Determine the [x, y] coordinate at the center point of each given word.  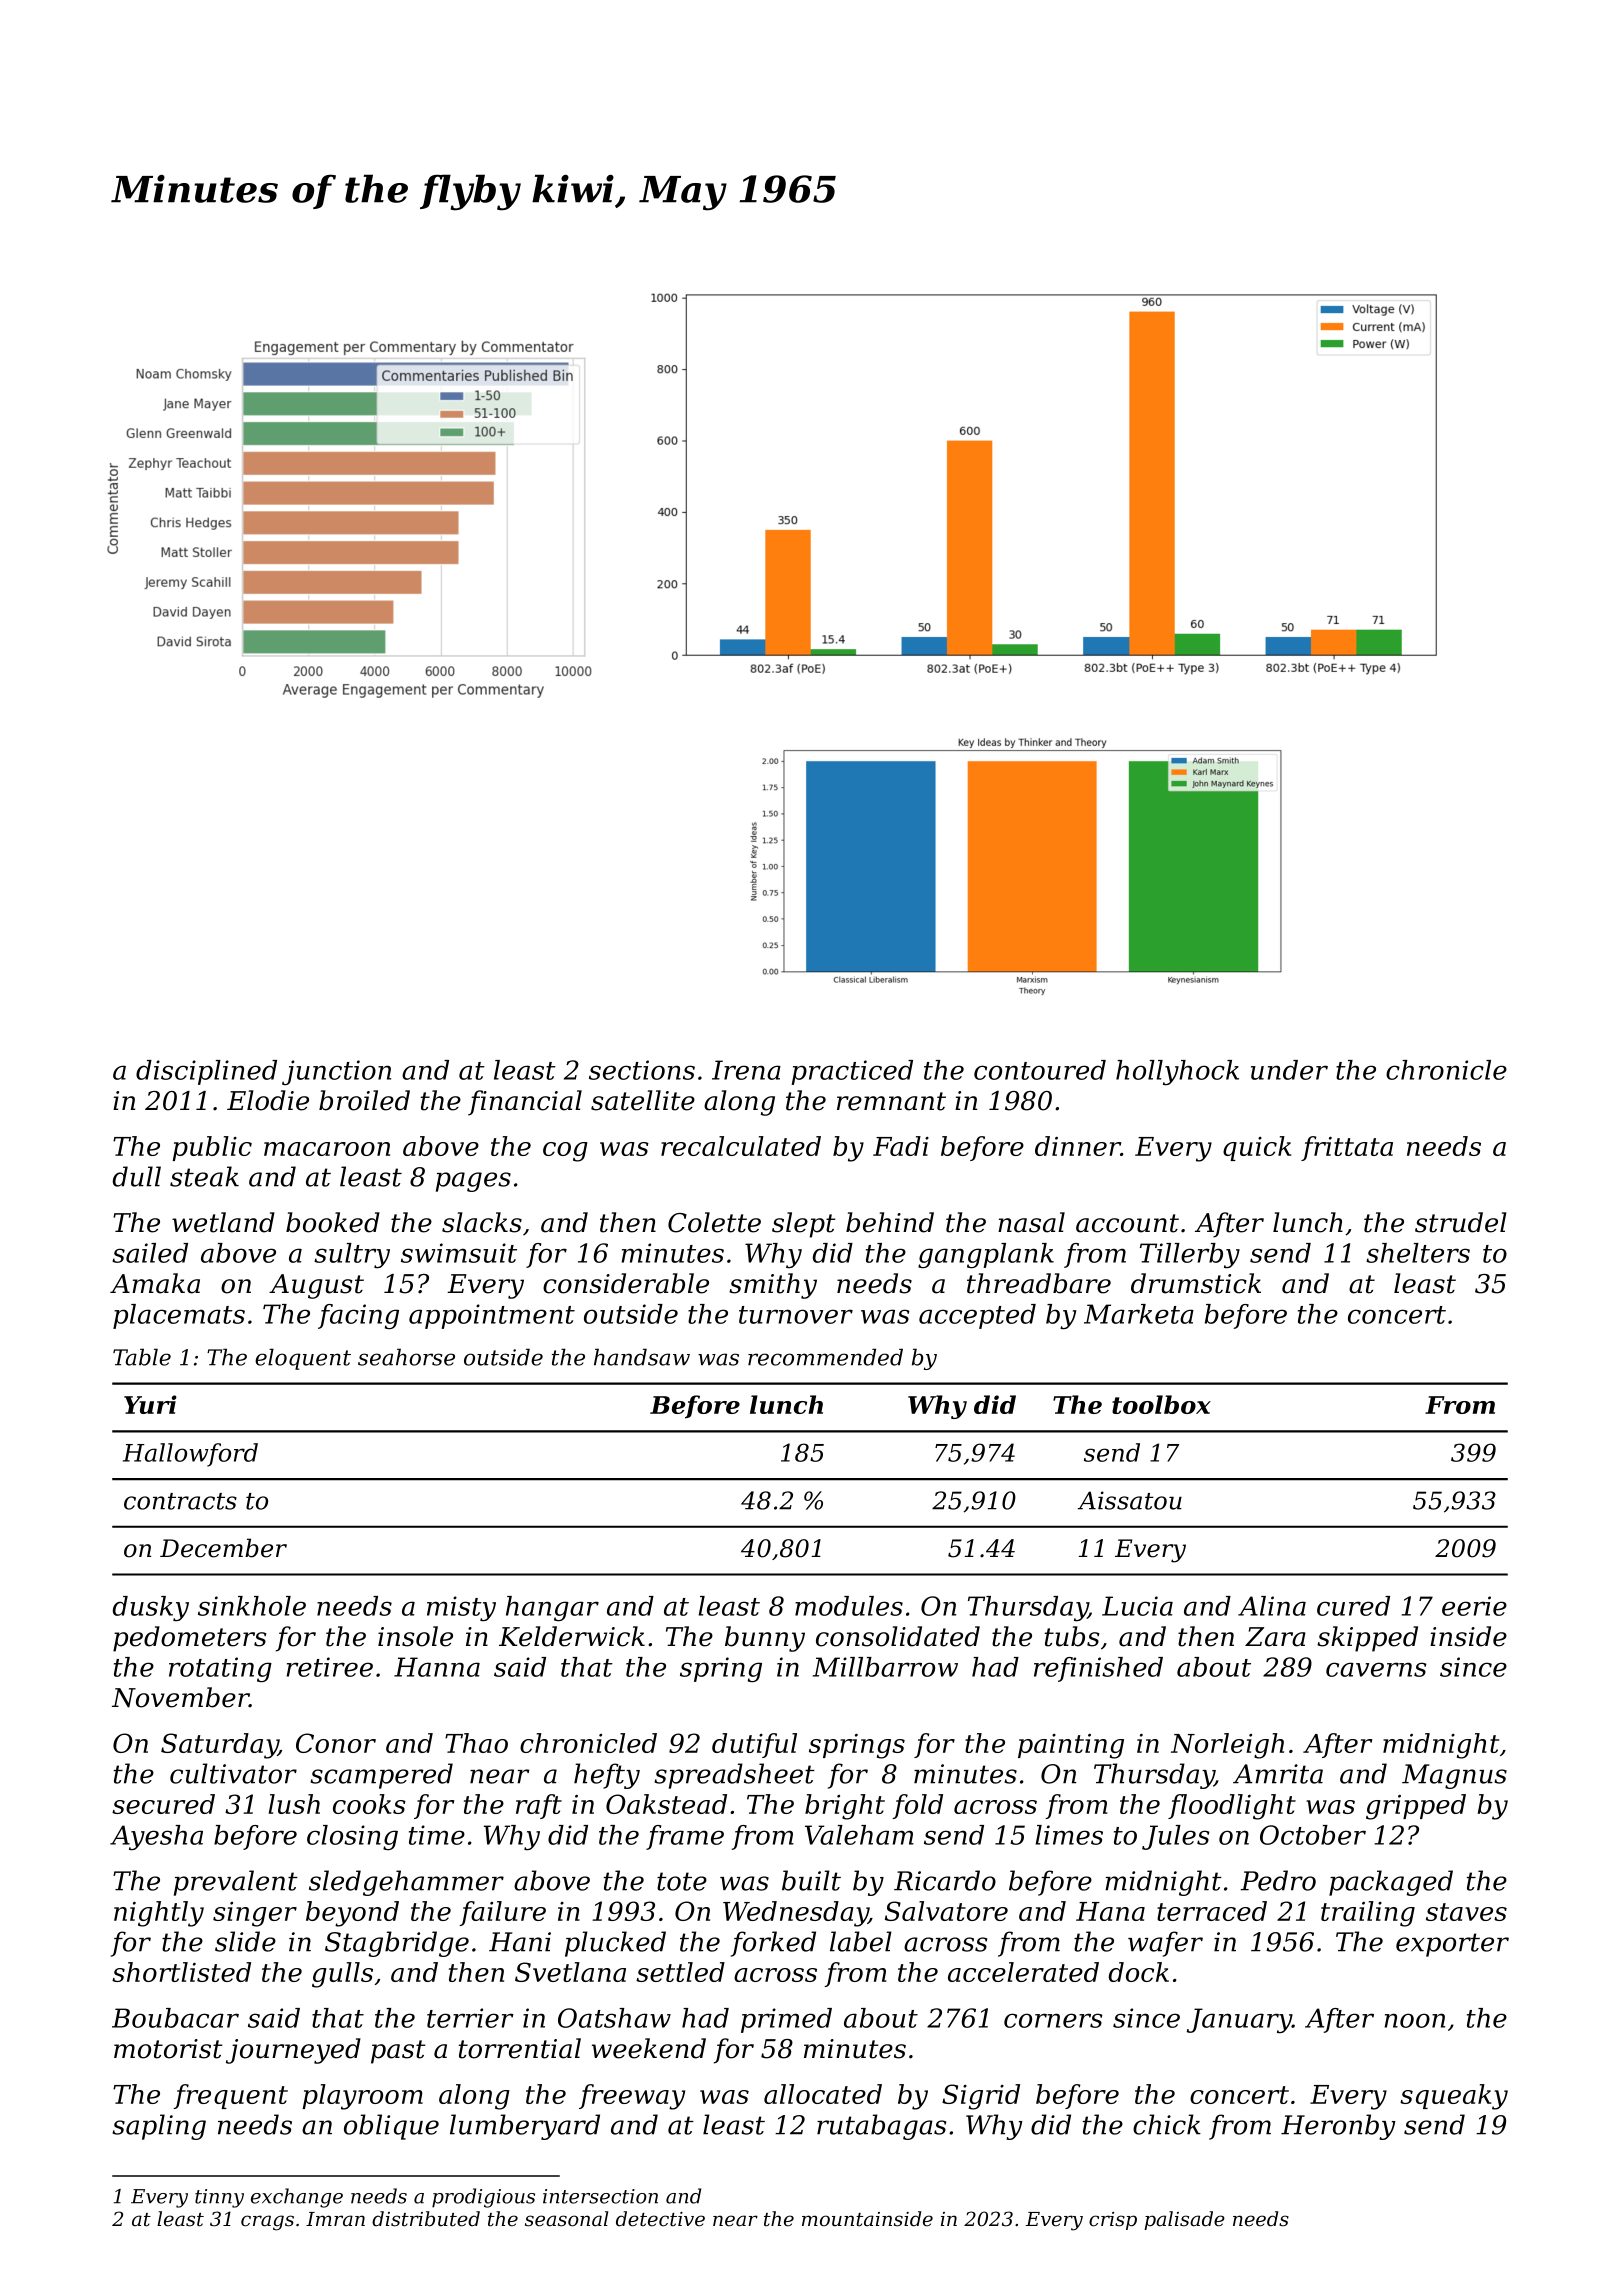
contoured [1040, 1070]
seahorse [406, 1357]
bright [845, 1807]
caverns [1376, 1669]
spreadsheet [734, 1776]
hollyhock [1177, 1072]
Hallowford [190, 1455]
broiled [364, 1100]
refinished [1098, 1669]
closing [352, 1837]
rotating [220, 1669]
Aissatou [1130, 1500]
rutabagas [881, 2127]
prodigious [483, 2198]
